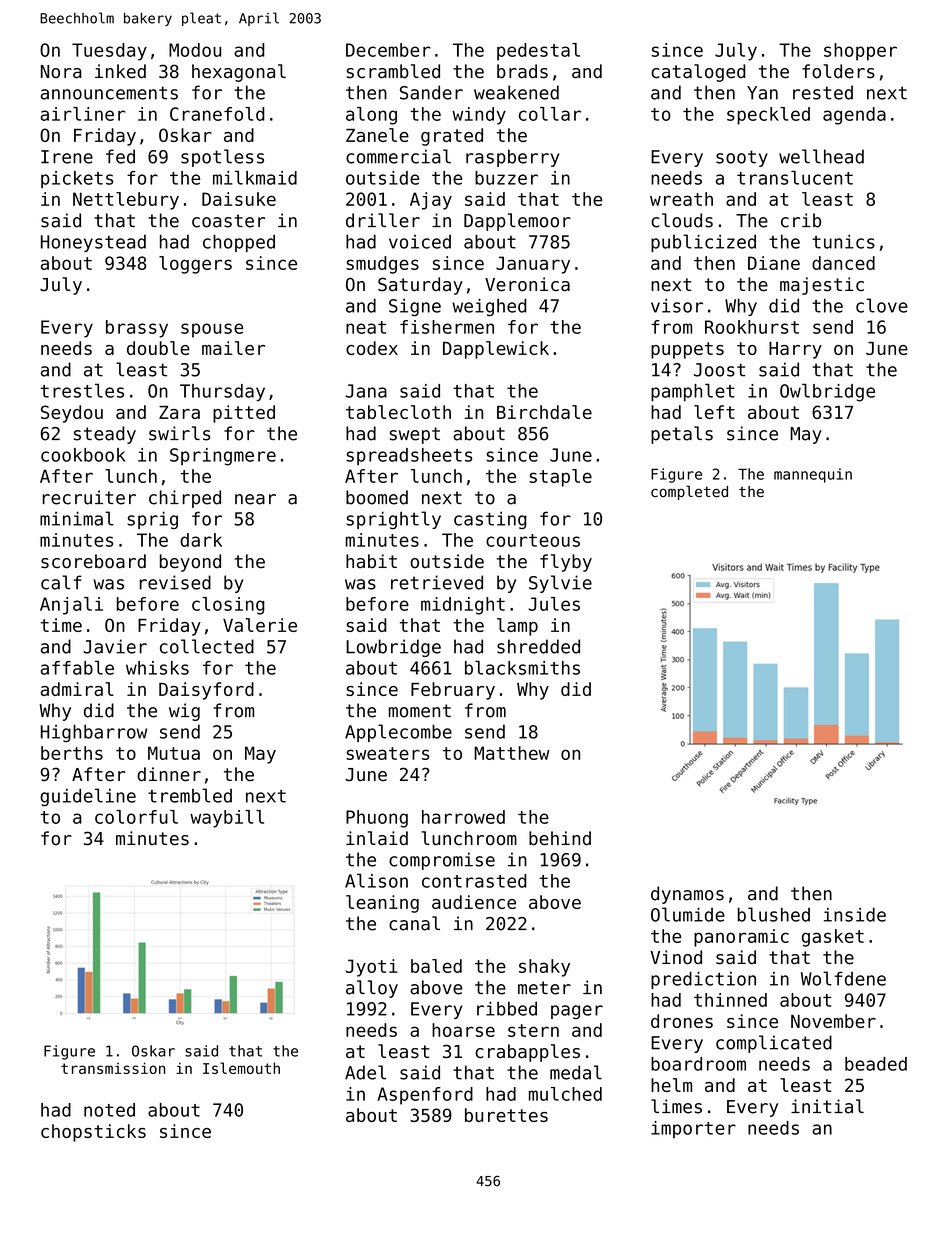  I want to click on stern, so click(533, 1030).
